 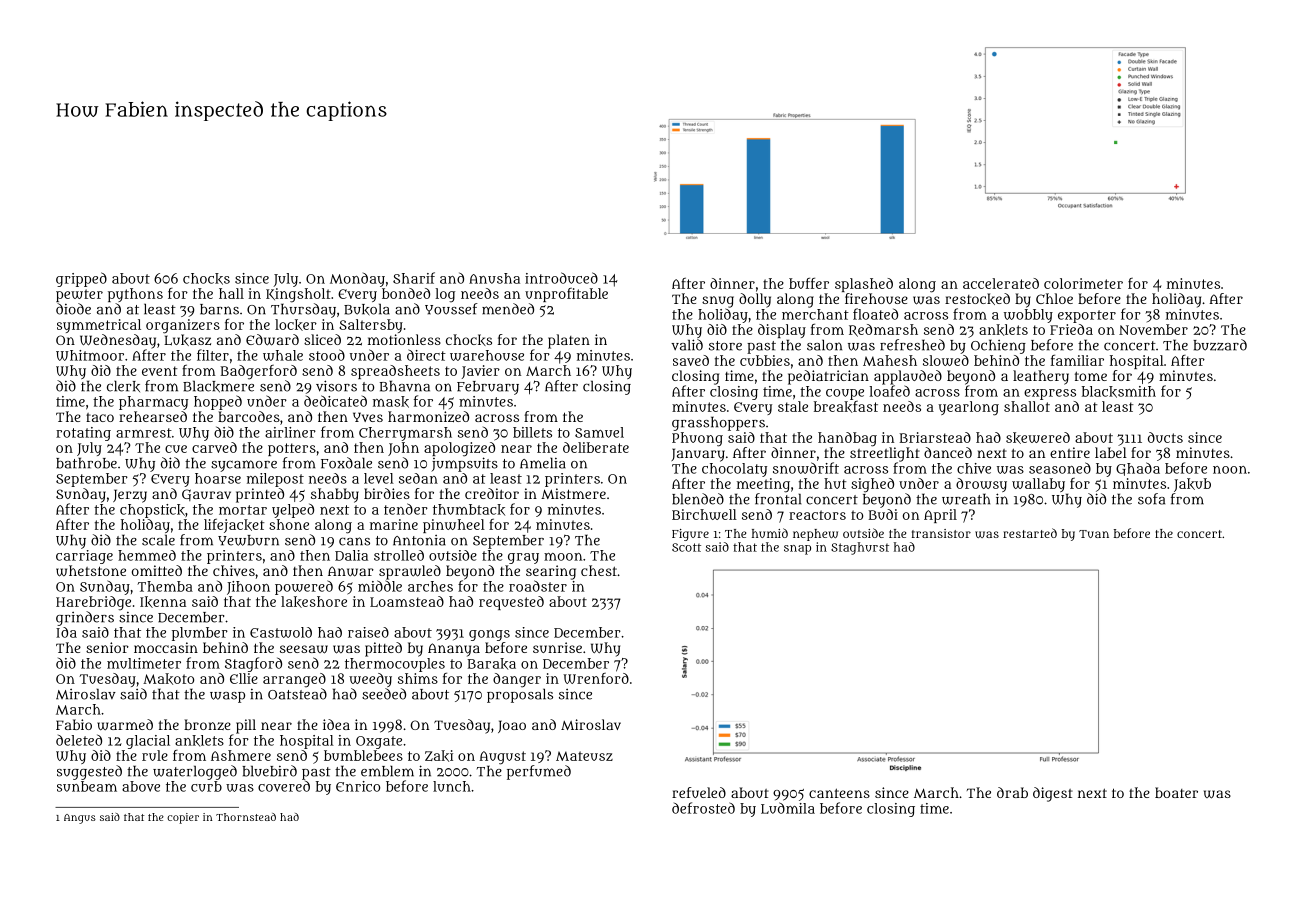 What do you see at coordinates (1012, 792) in the page?
I see `drab` at bounding box center [1012, 792].
